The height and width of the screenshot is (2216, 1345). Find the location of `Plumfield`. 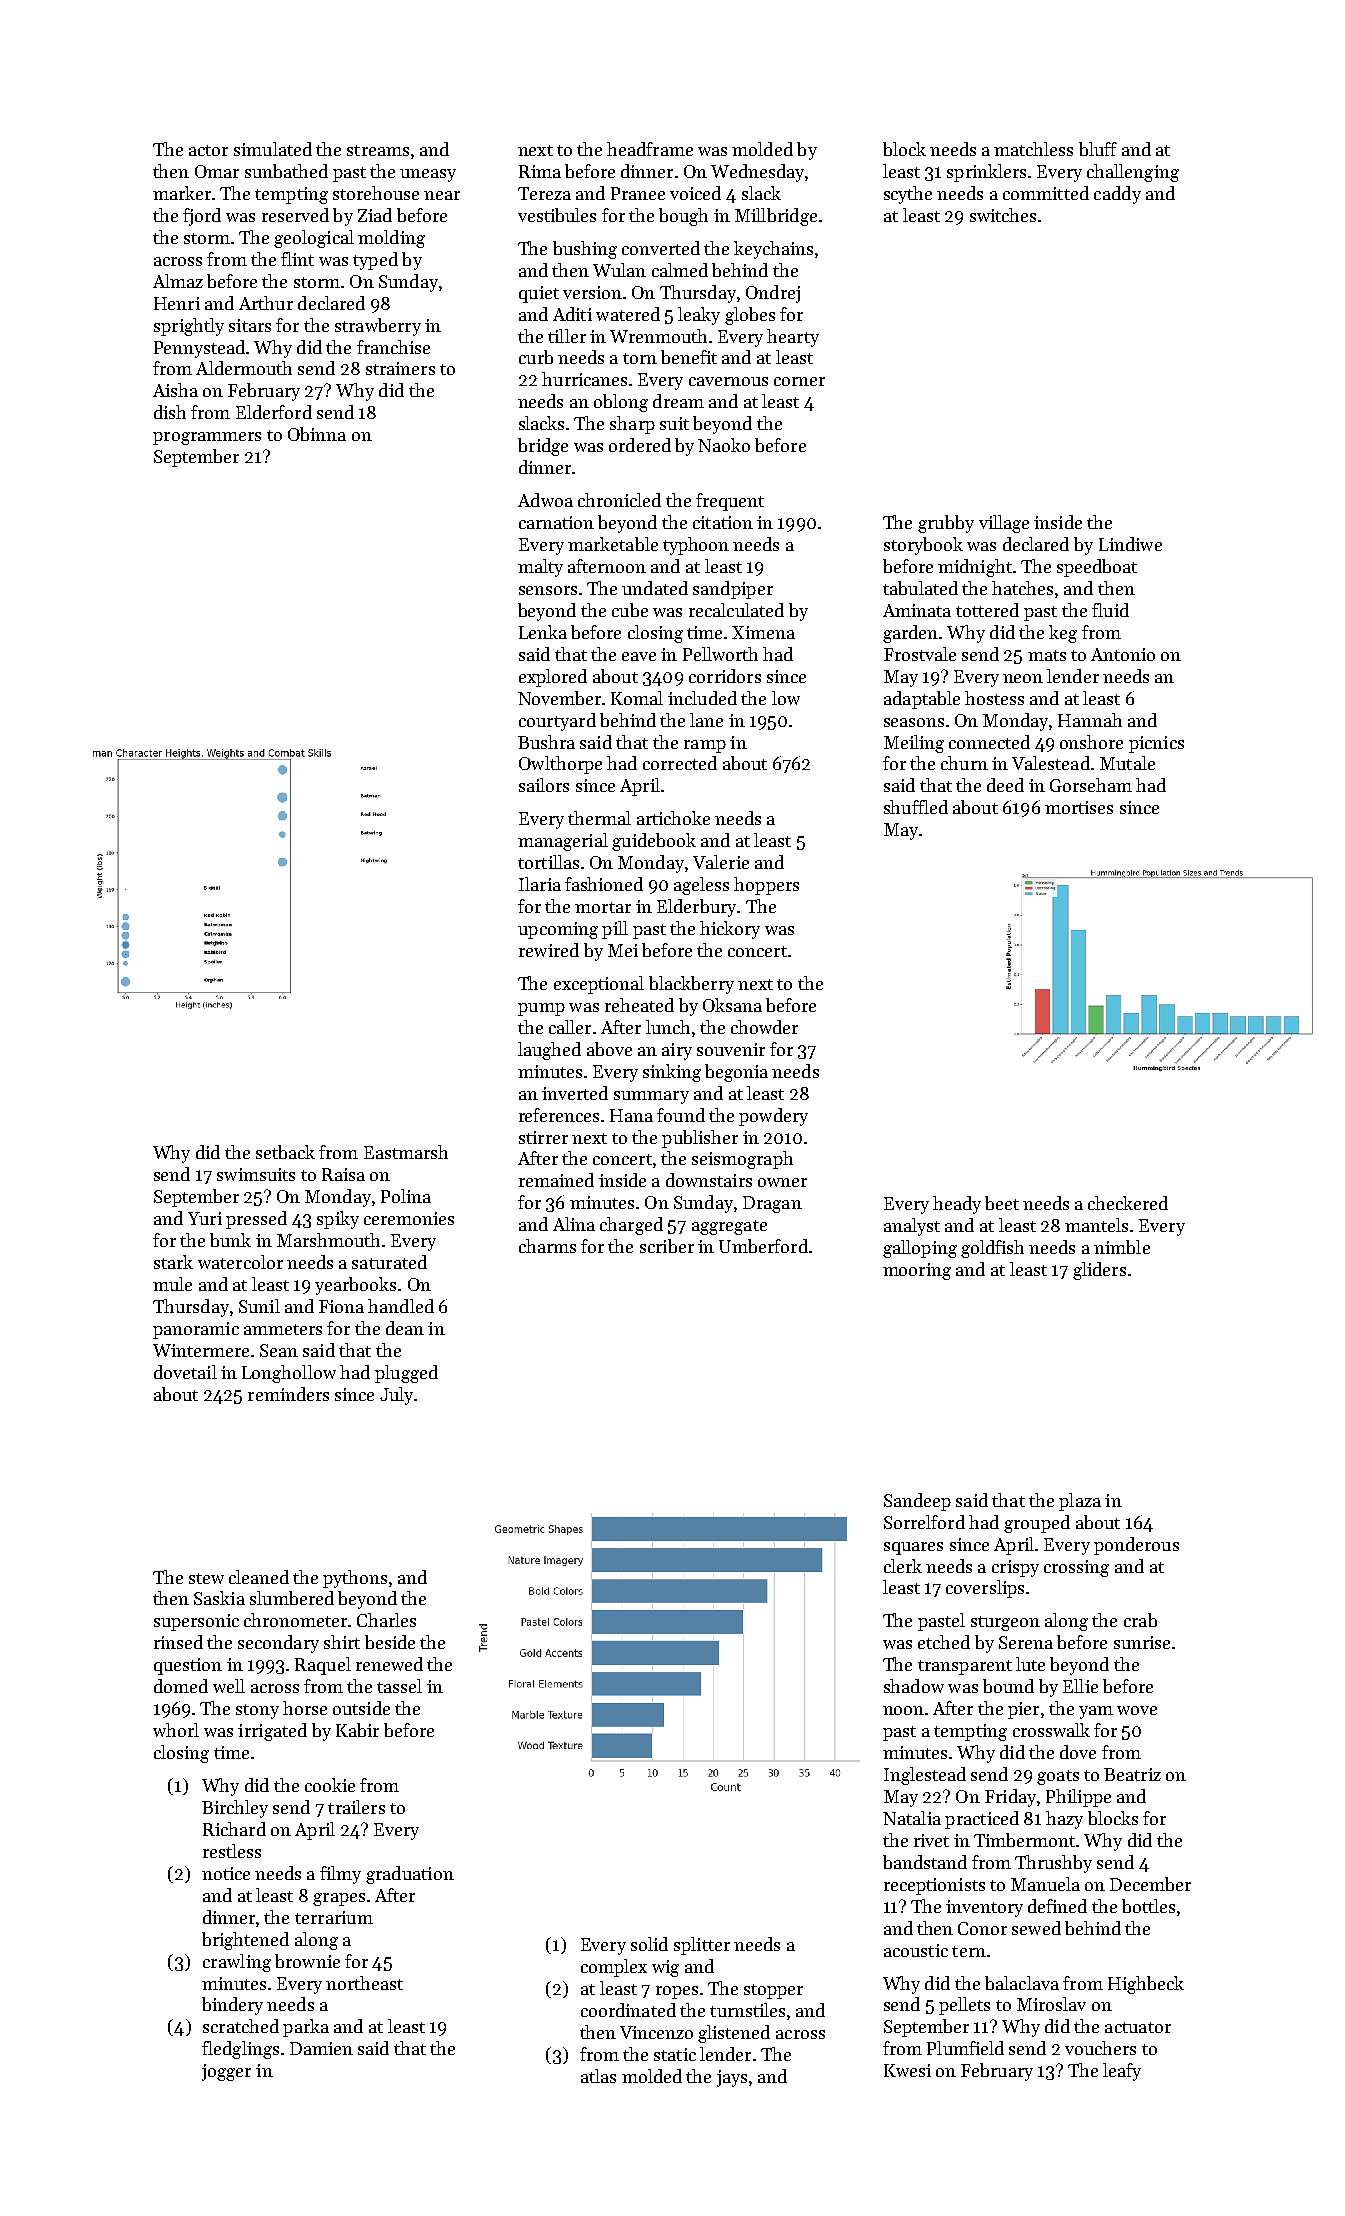

Plumfield is located at coordinates (965, 2048).
